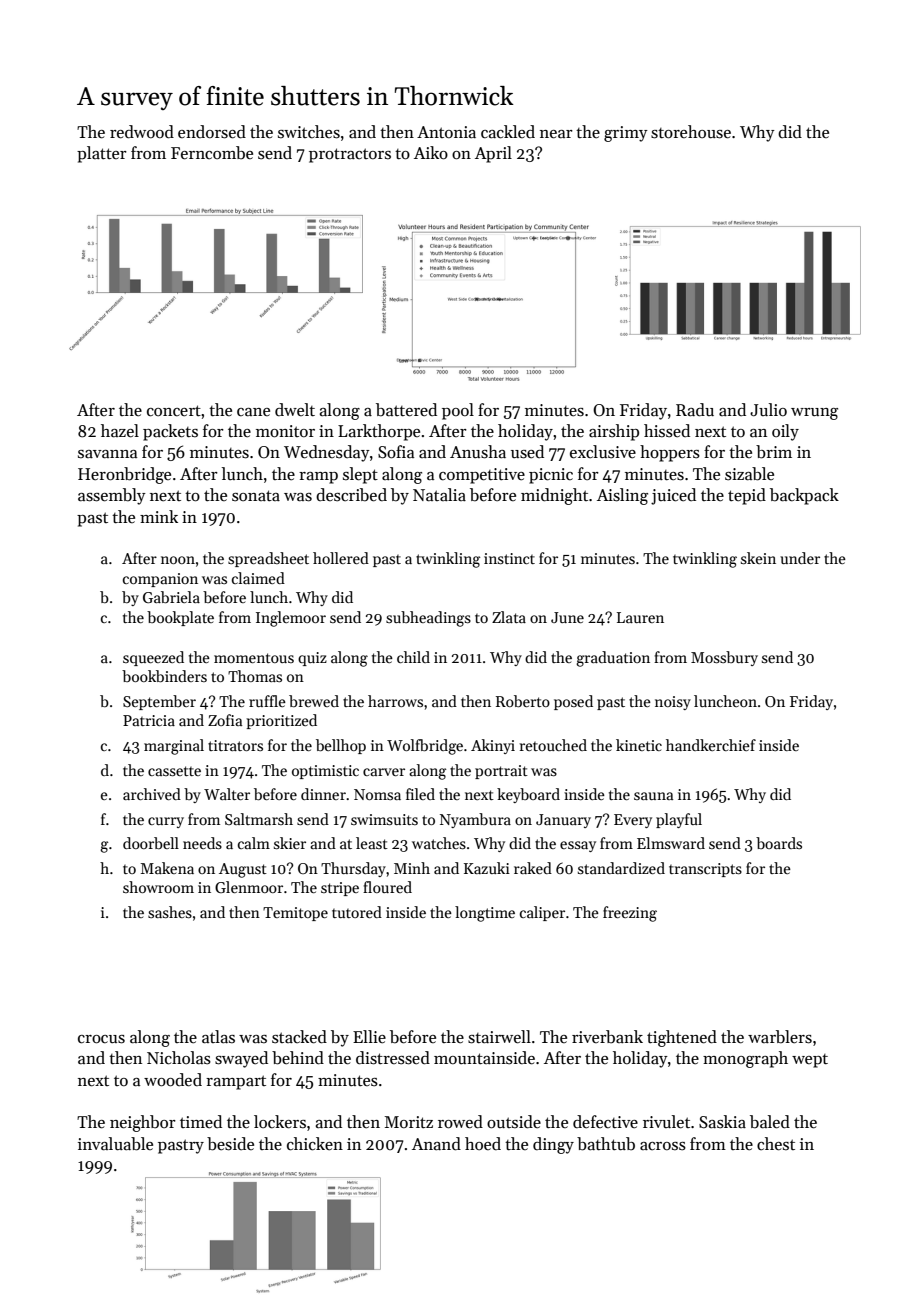 This document has height=1314, width=924. What do you see at coordinates (309, 132) in the document?
I see `switches` at bounding box center [309, 132].
